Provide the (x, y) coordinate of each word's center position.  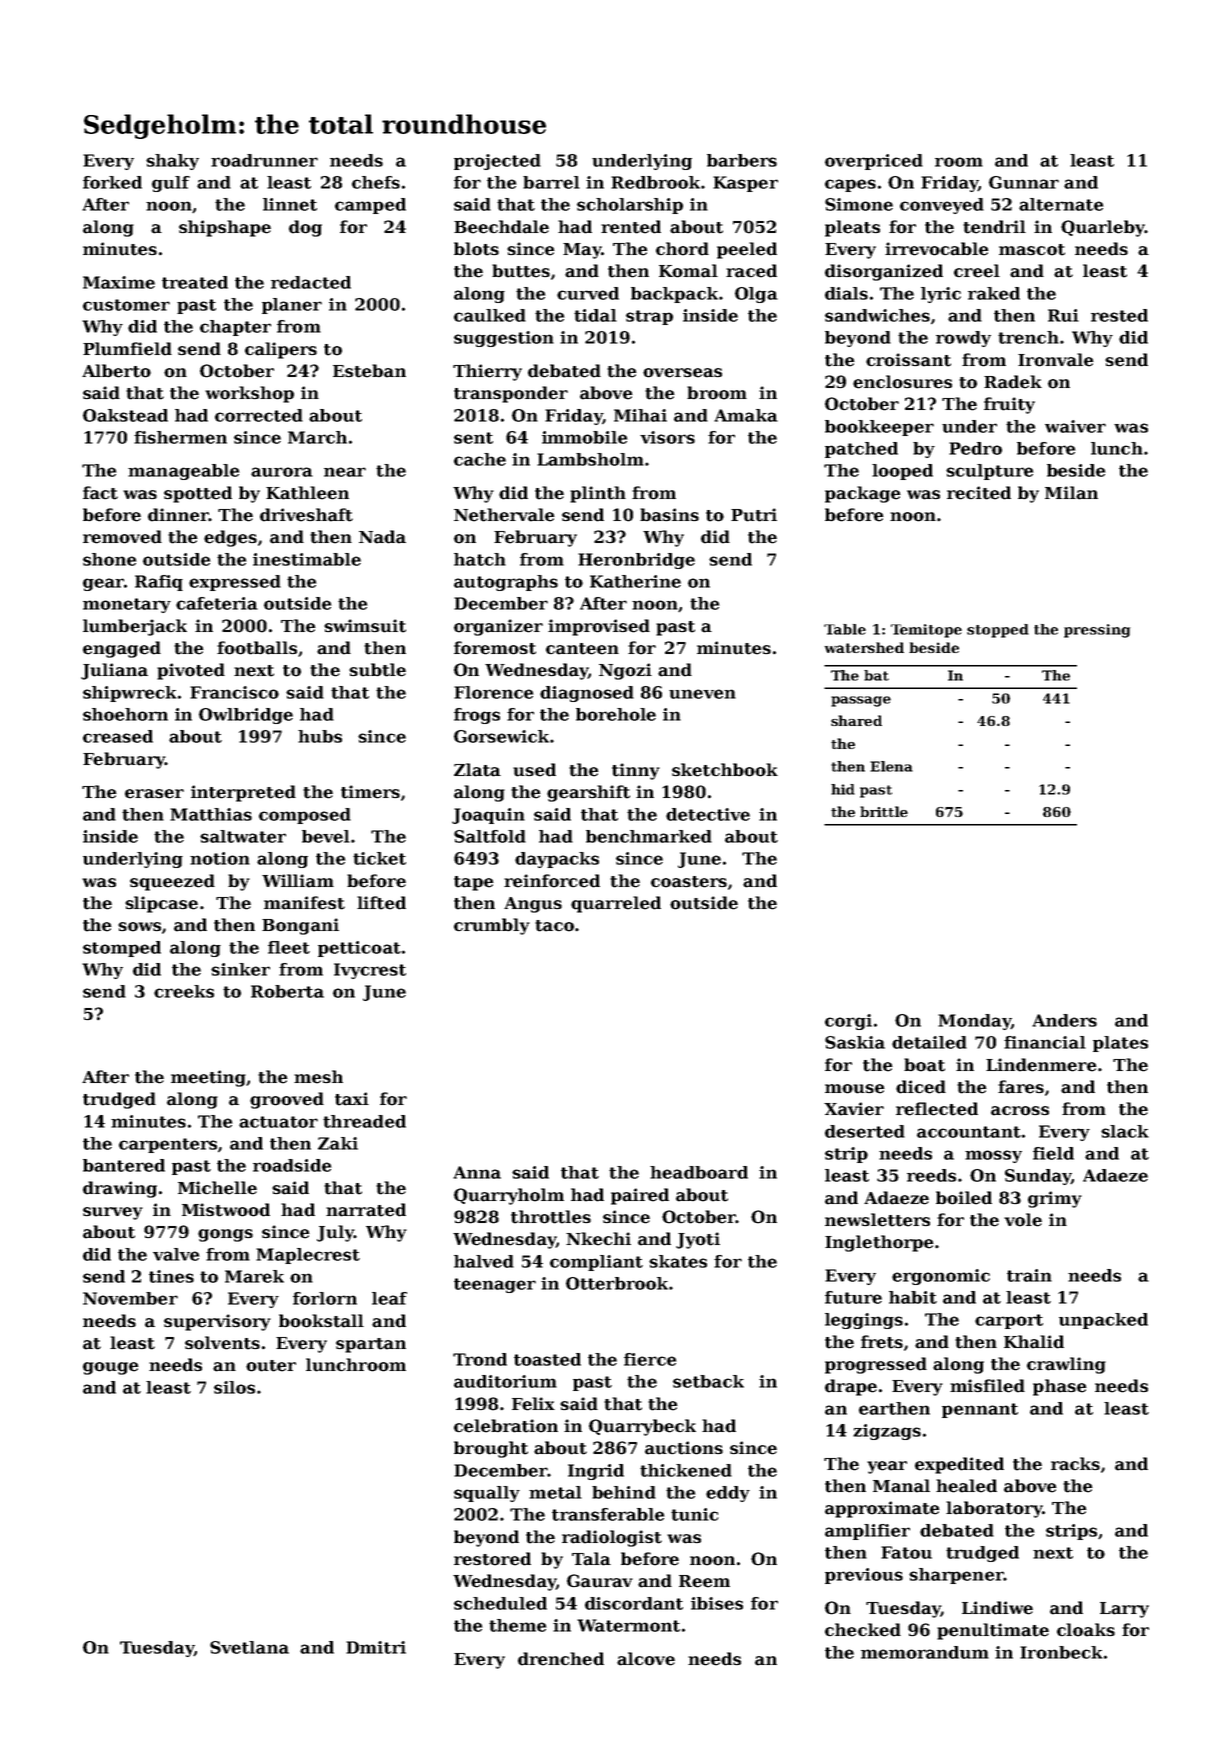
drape (851, 1387)
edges (230, 538)
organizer (498, 627)
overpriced (874, 162)
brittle (884, 811)
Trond (480, 1359)
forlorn (325, 1298)
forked (112, 182)
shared (856, 720)
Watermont (628, 1625)
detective (708, 814)
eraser (154, 794)
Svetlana (249, 1647)
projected (497, 162)
